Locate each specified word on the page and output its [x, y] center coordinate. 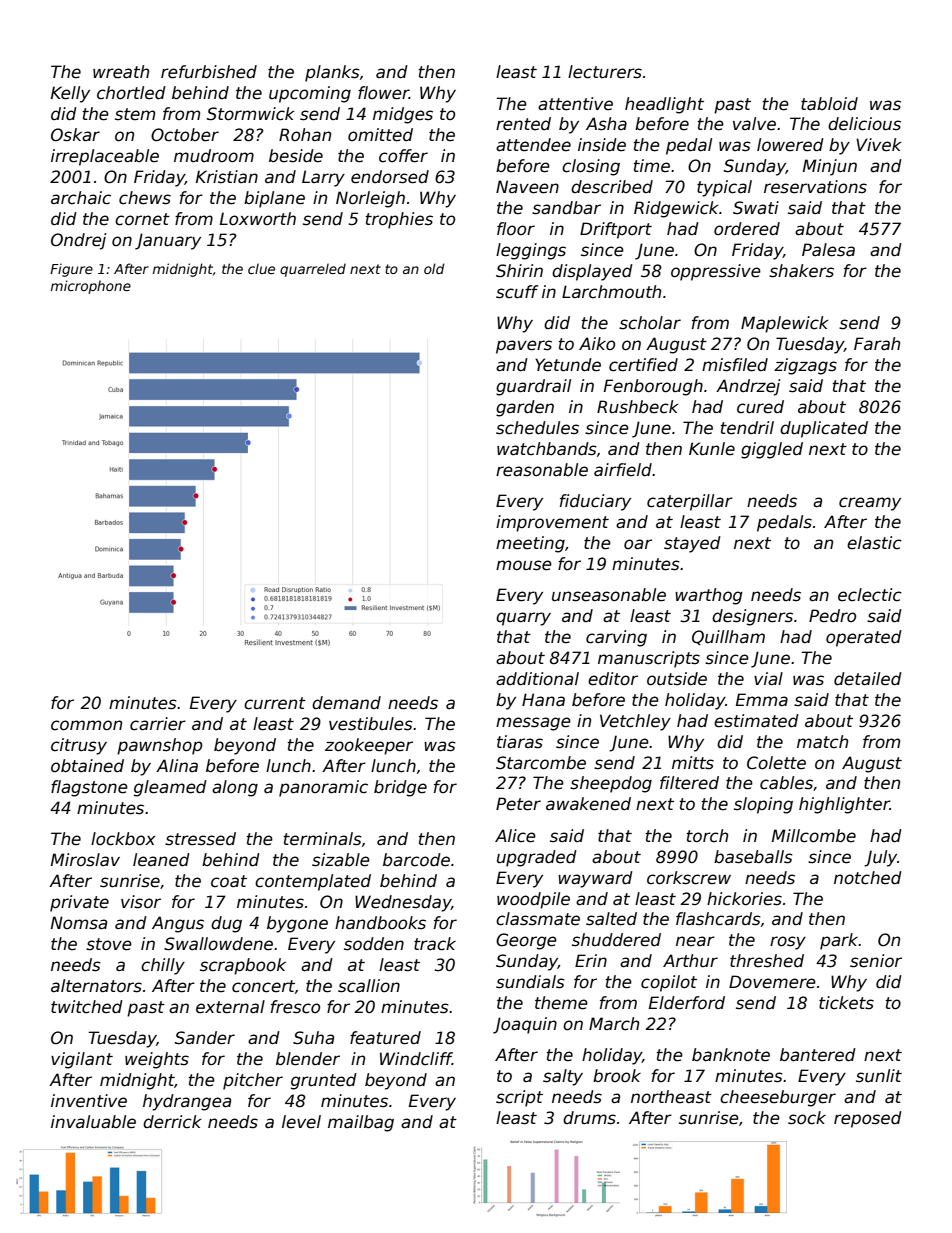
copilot [669, 983]
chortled [131, 93]
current [275, 703]
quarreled [313, 270]
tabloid [829, 104]
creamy [870, 504]
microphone [91, 287]
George [526, 941]
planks [332, 73]
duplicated [824, 429]
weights [157, 1060]
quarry [523, 619]
